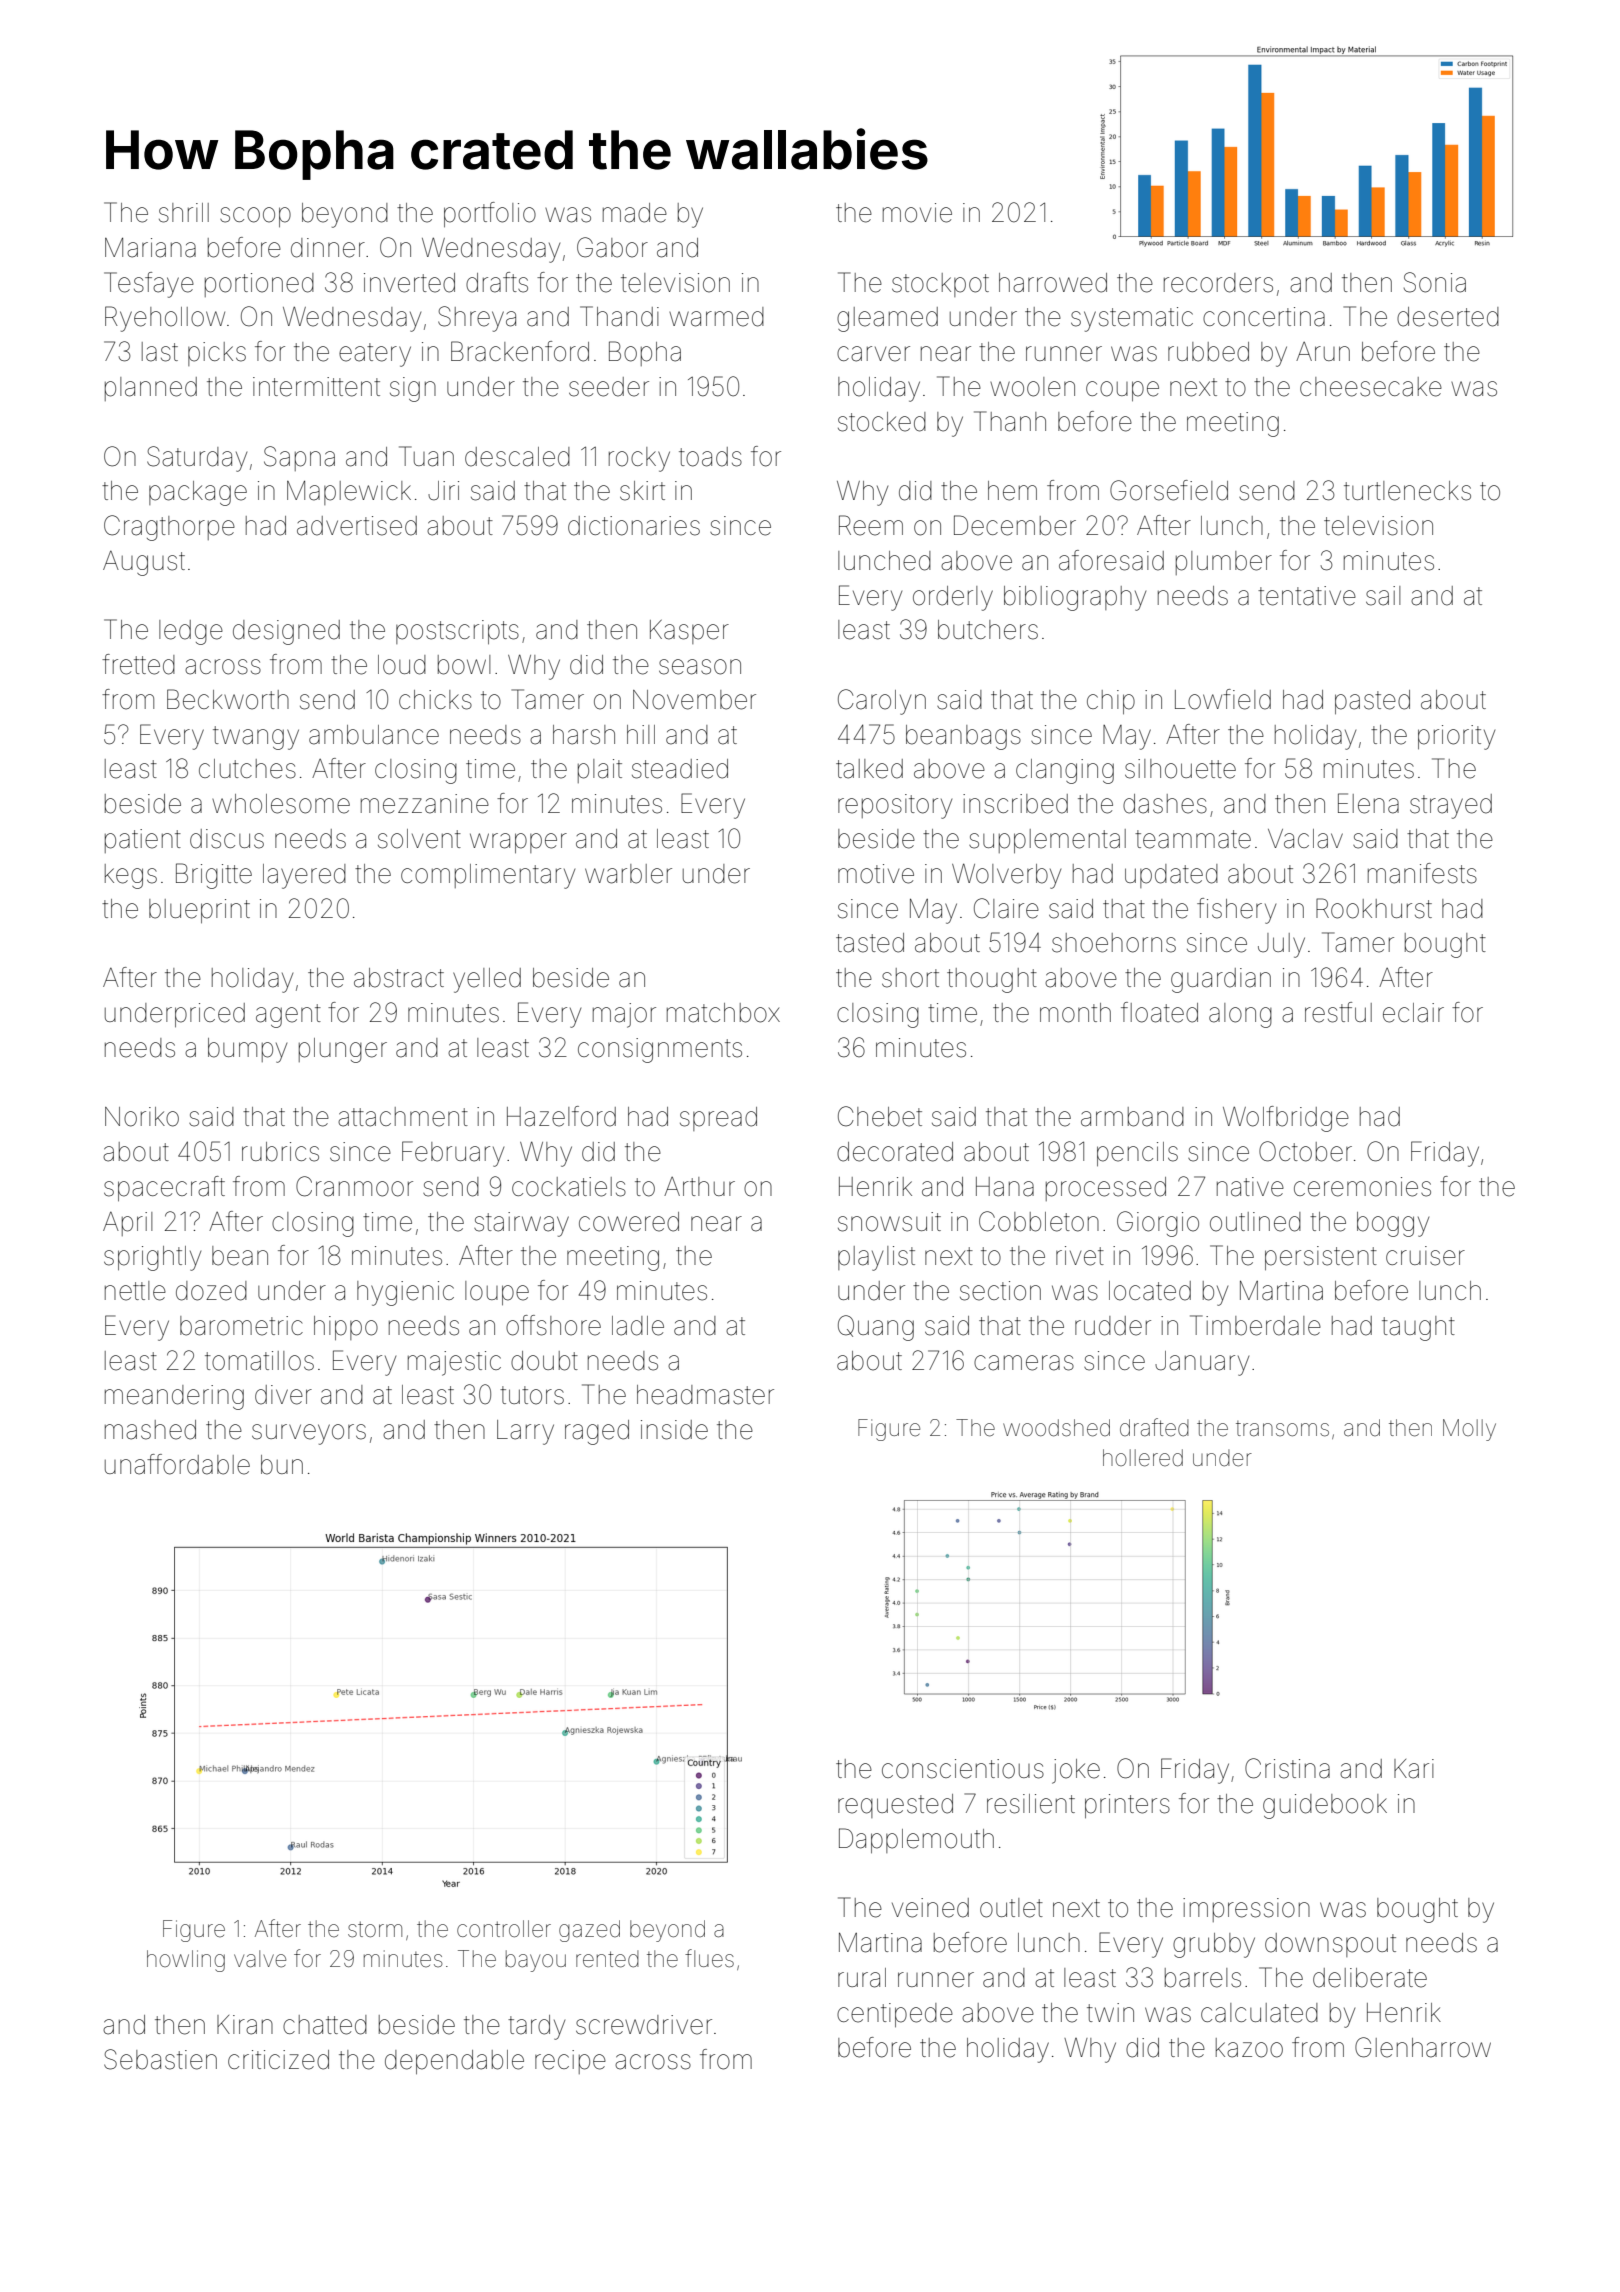 This page has width=1620, height=2292. I want to click on controller, so click(504, 1929).
